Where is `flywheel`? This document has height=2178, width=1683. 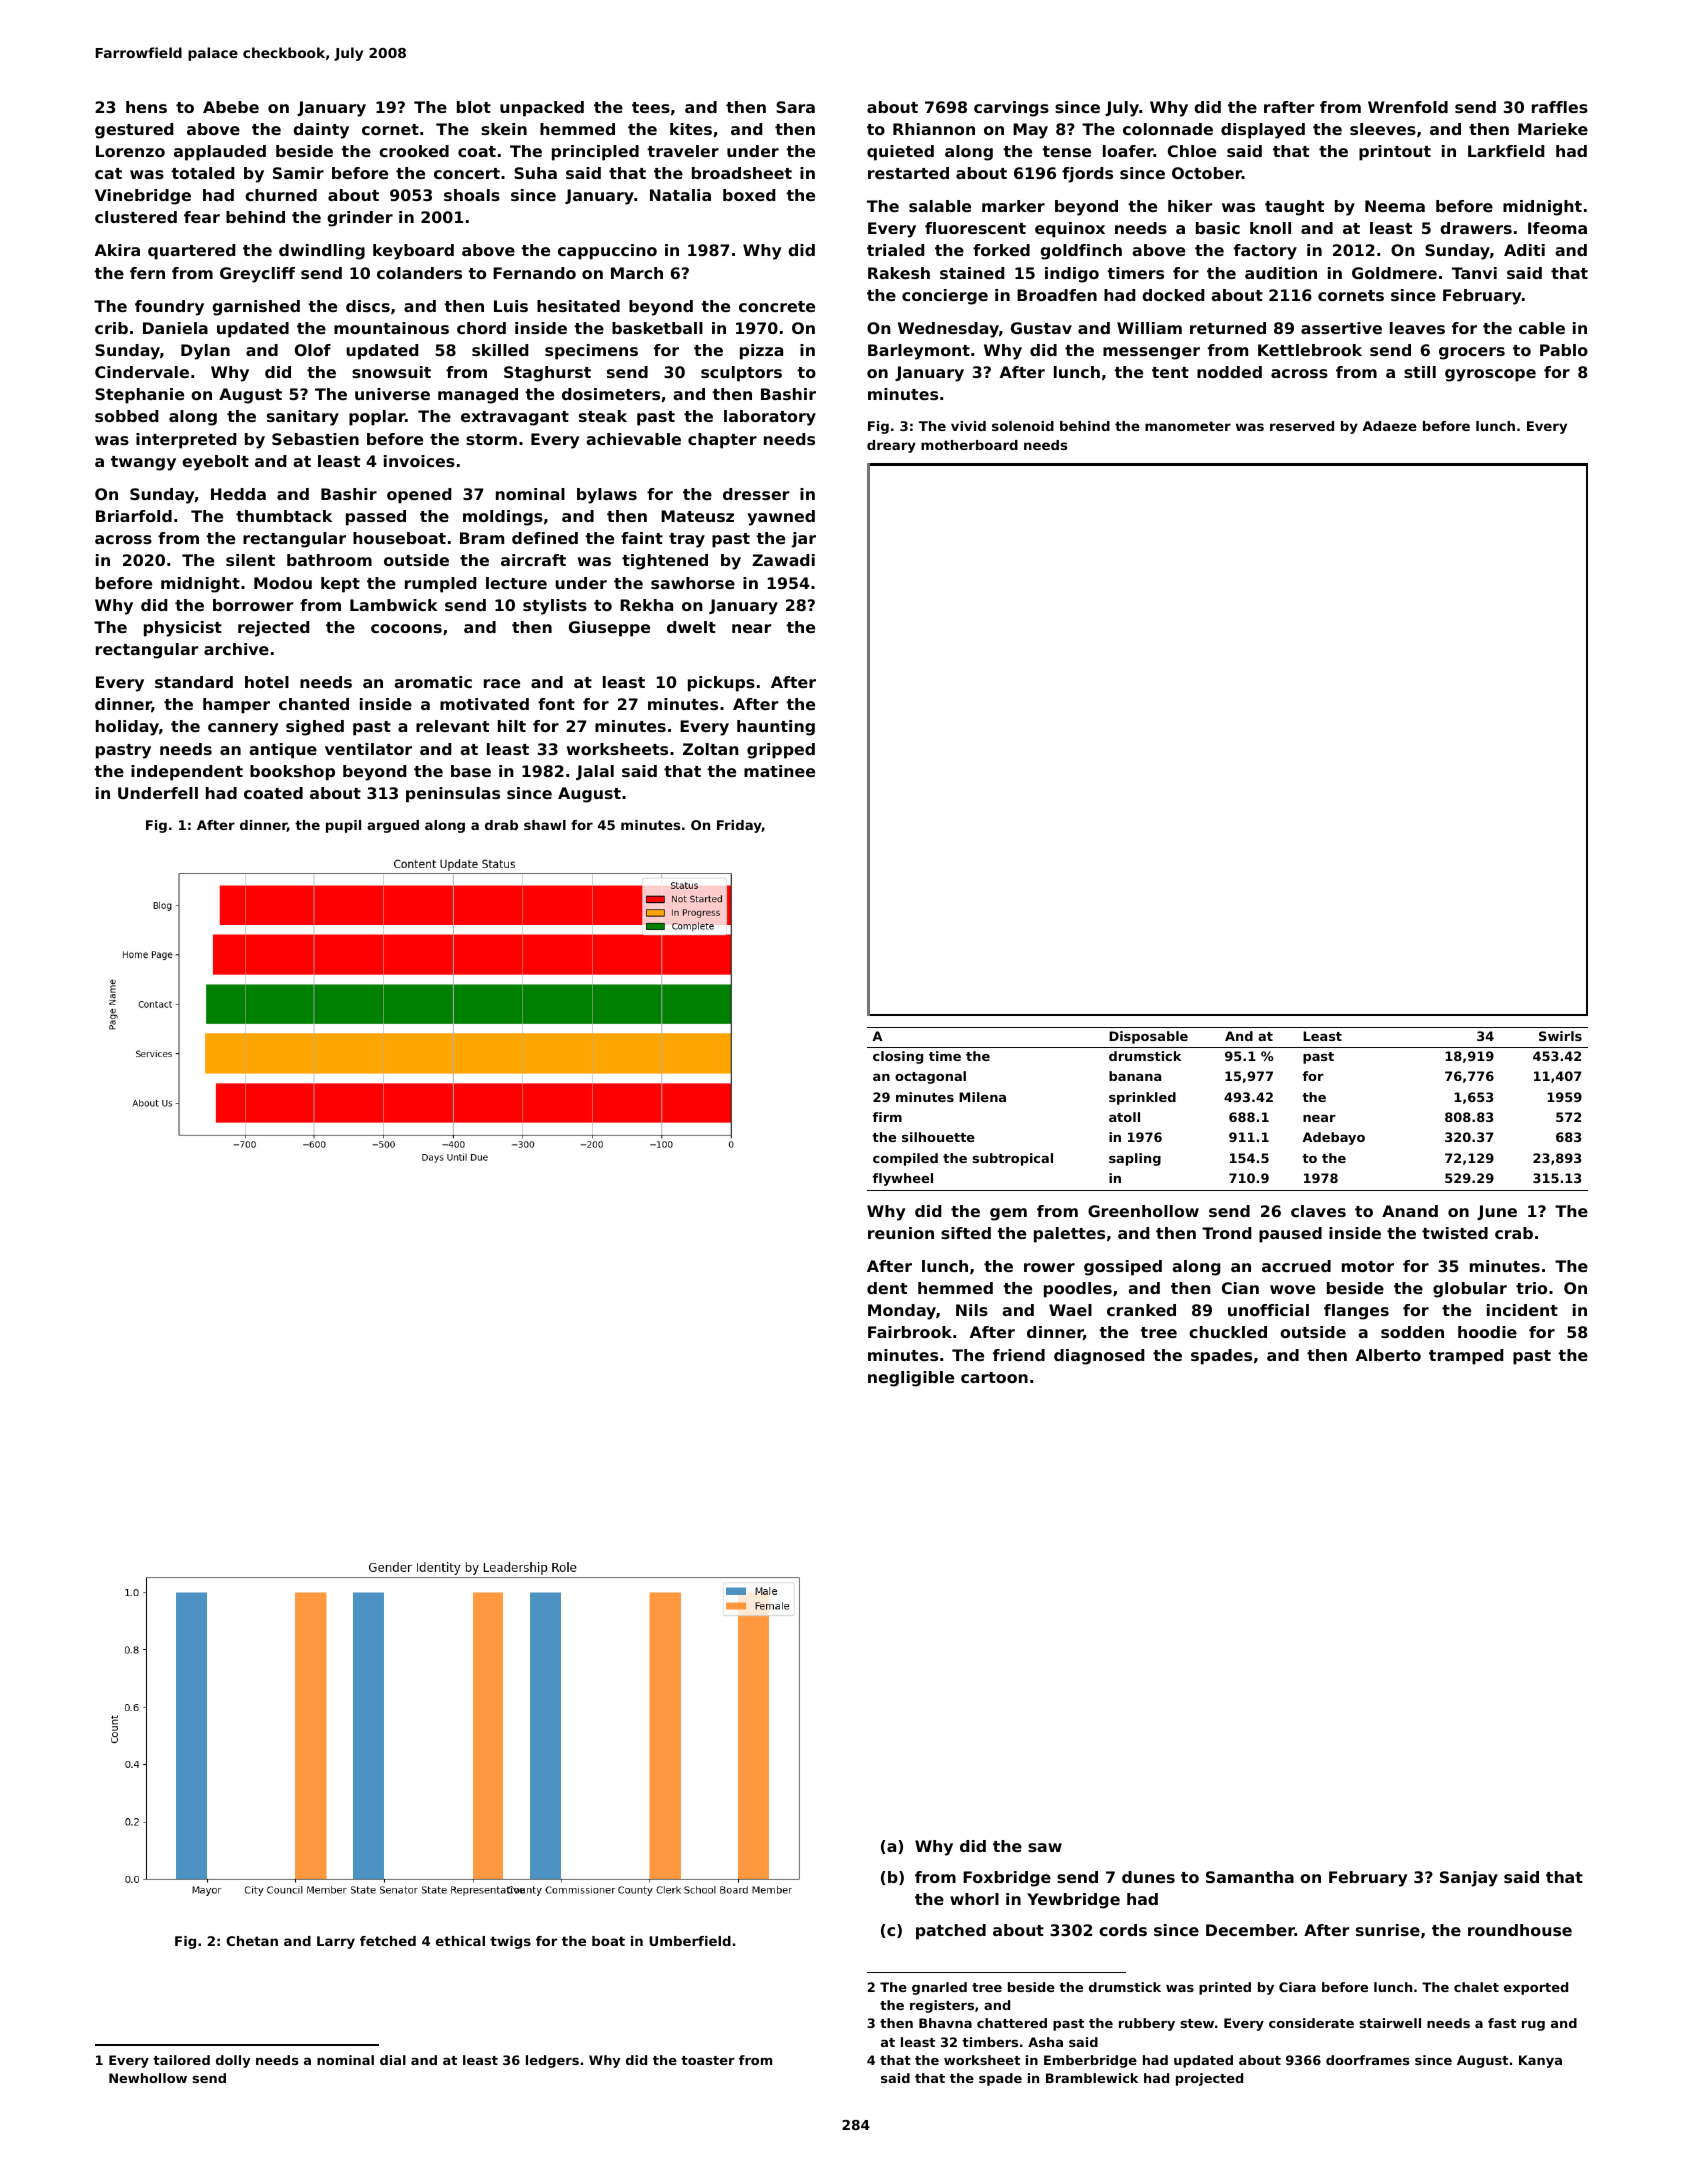 flywheel is located at coordinates (902, 1179).
